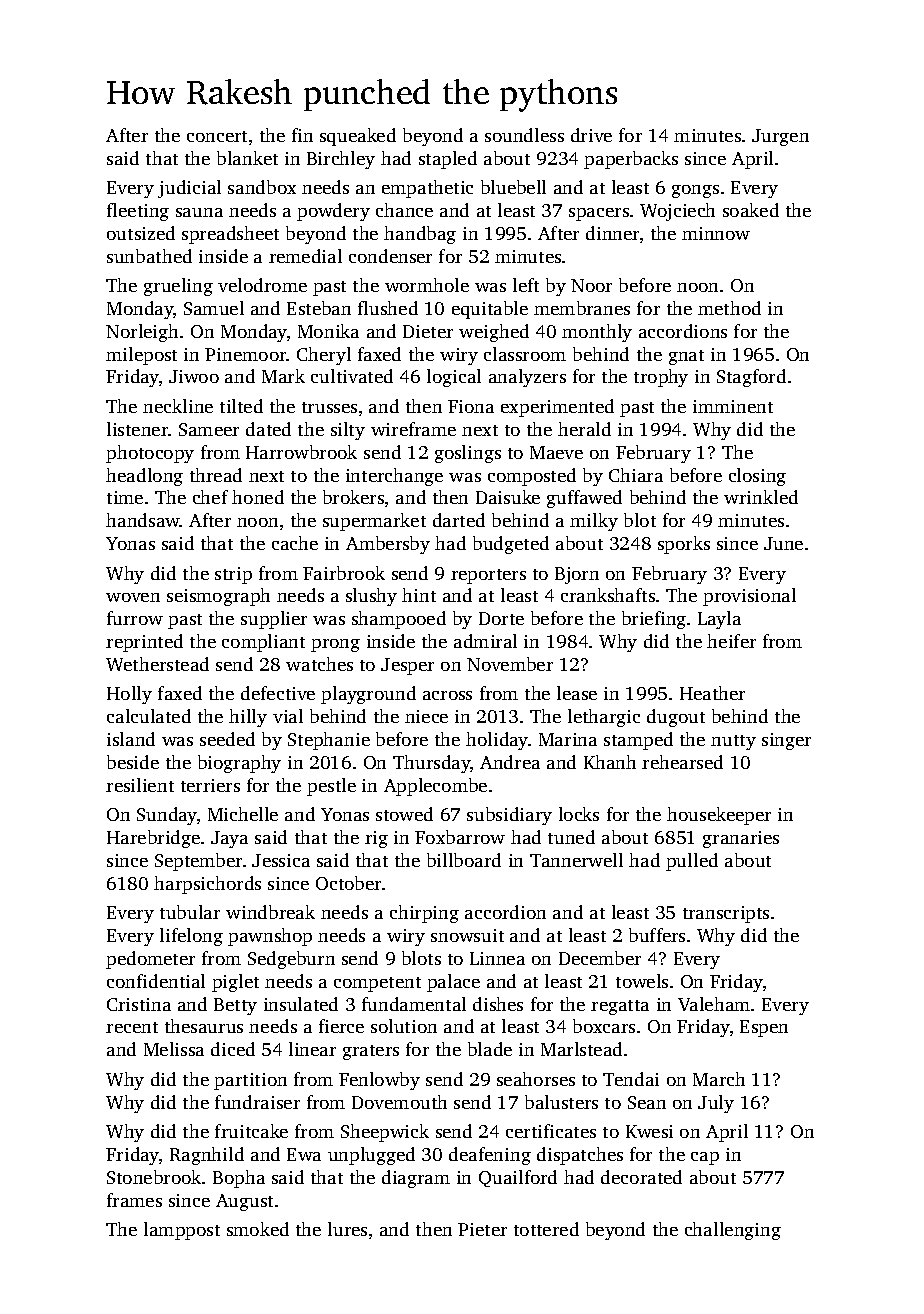 The width and height of the screenshot is (924, 1314). Describe the element at coordinates (584, 499) in the screenshot. I see `guffawed` at that location.
